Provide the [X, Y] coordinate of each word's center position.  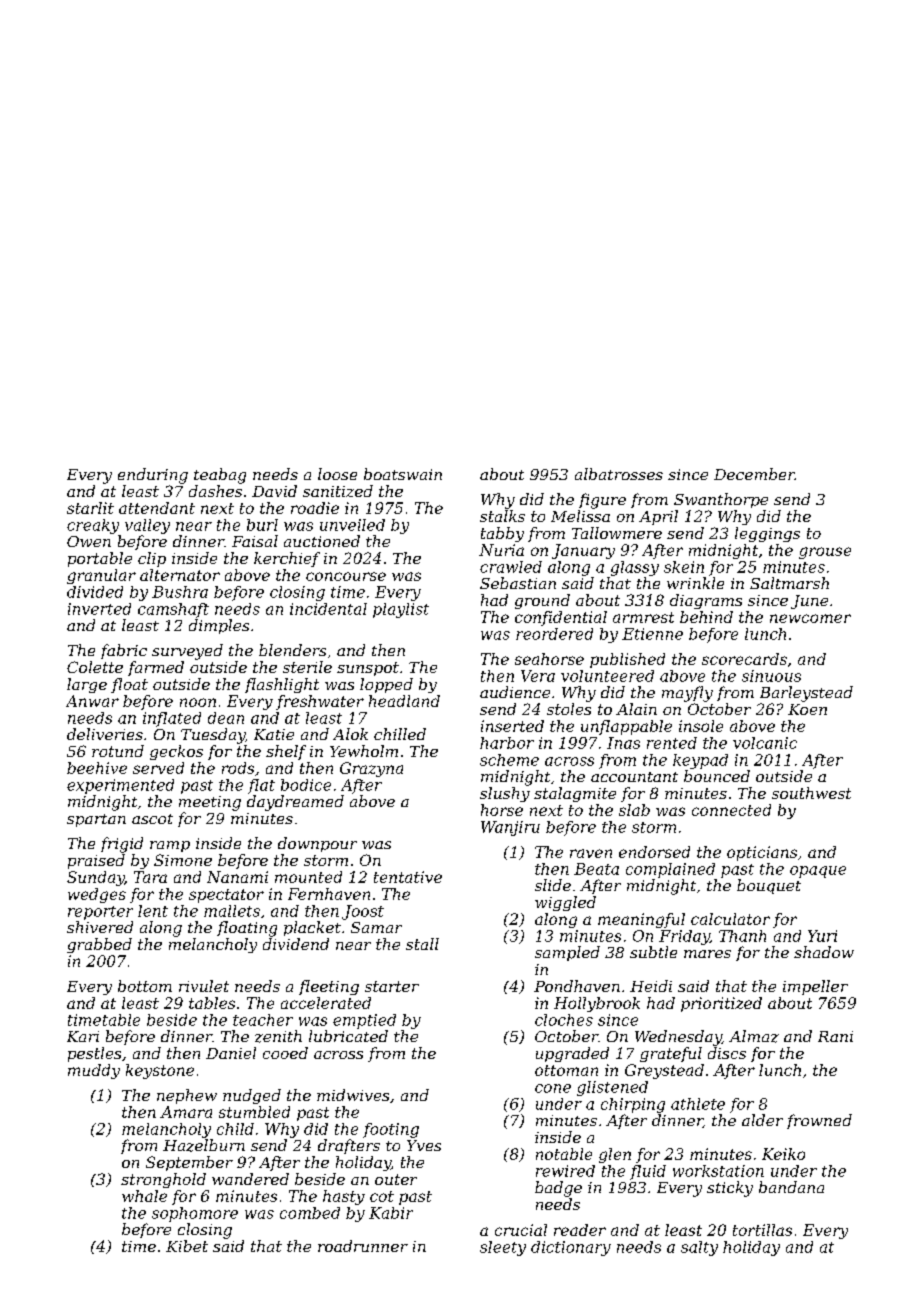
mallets [232, 911]
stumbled [254, 1112]
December [754, 474]
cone [553, 1088]
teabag [220, 476]
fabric [124, 651]
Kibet [187, 1246]
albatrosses [619, 474]
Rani [835, 1036]
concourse [346, 576]
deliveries [105, 734]
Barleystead [806, 694]
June [809, 602]
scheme [509, 760]
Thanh [742, 936]
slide [553, 885]
